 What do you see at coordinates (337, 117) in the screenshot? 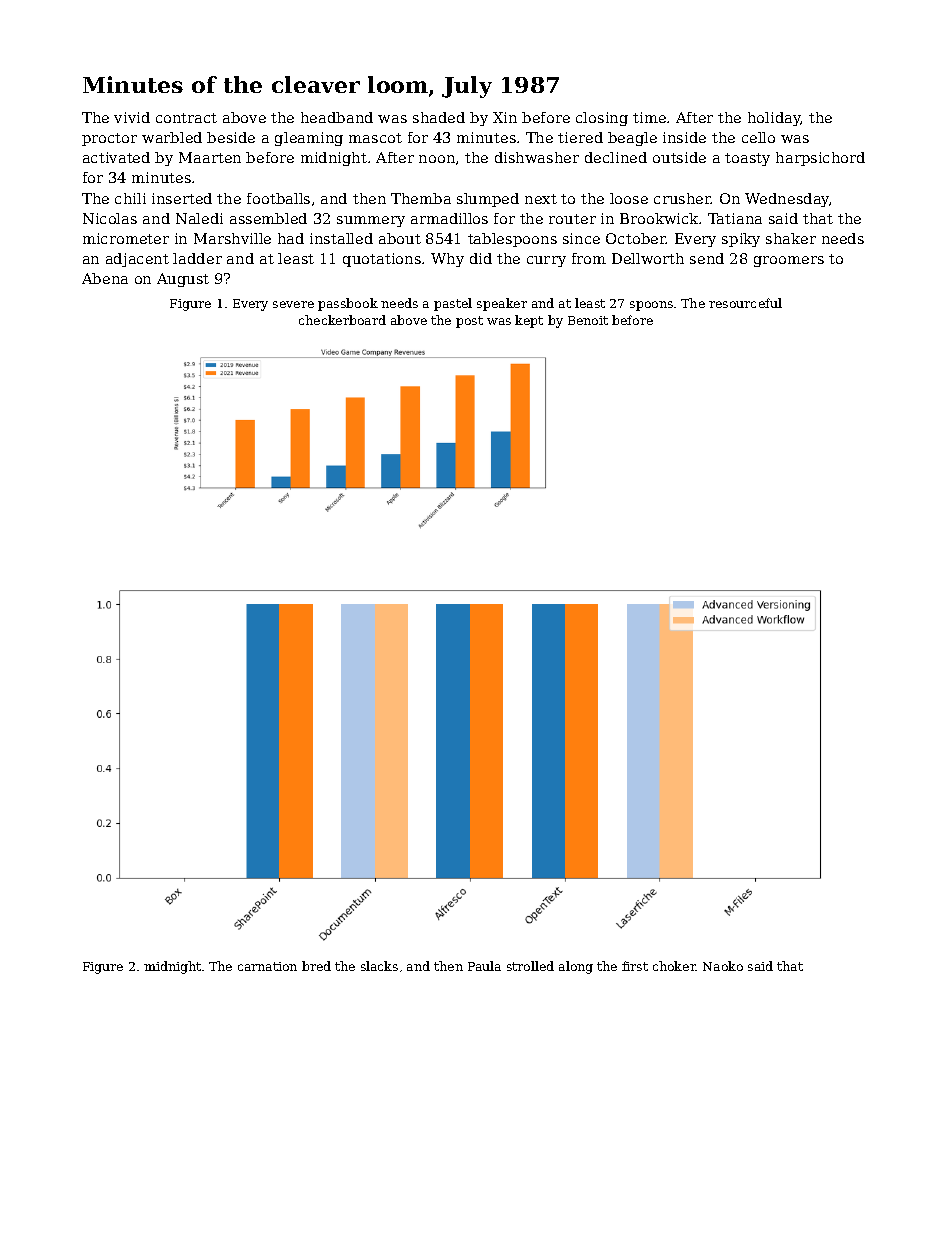
I see `headband` at bounding box center [337, 117].
